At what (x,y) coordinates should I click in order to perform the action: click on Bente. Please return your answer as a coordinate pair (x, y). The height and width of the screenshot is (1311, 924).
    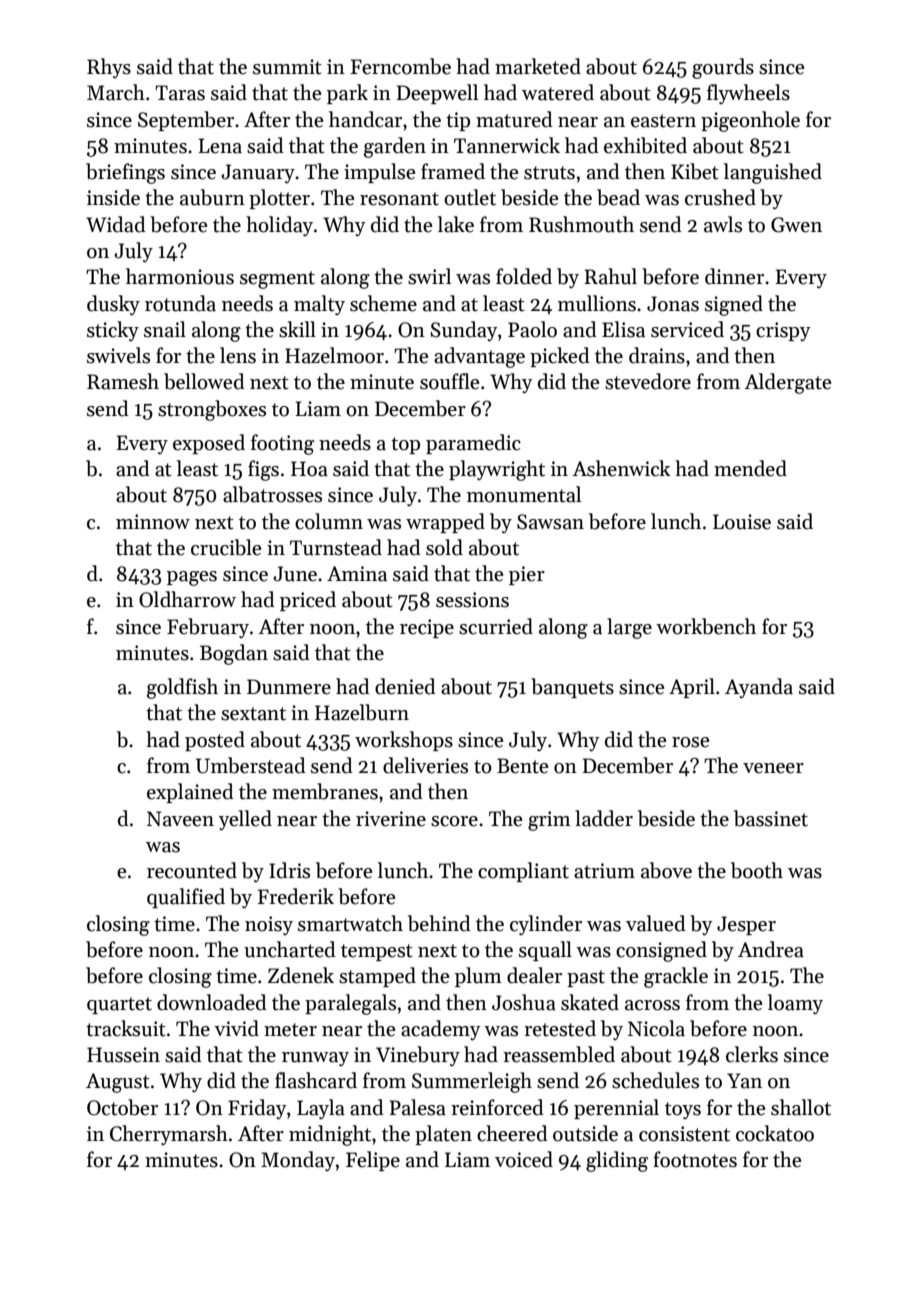
    Looking at the image, I should click on (522, 766).
